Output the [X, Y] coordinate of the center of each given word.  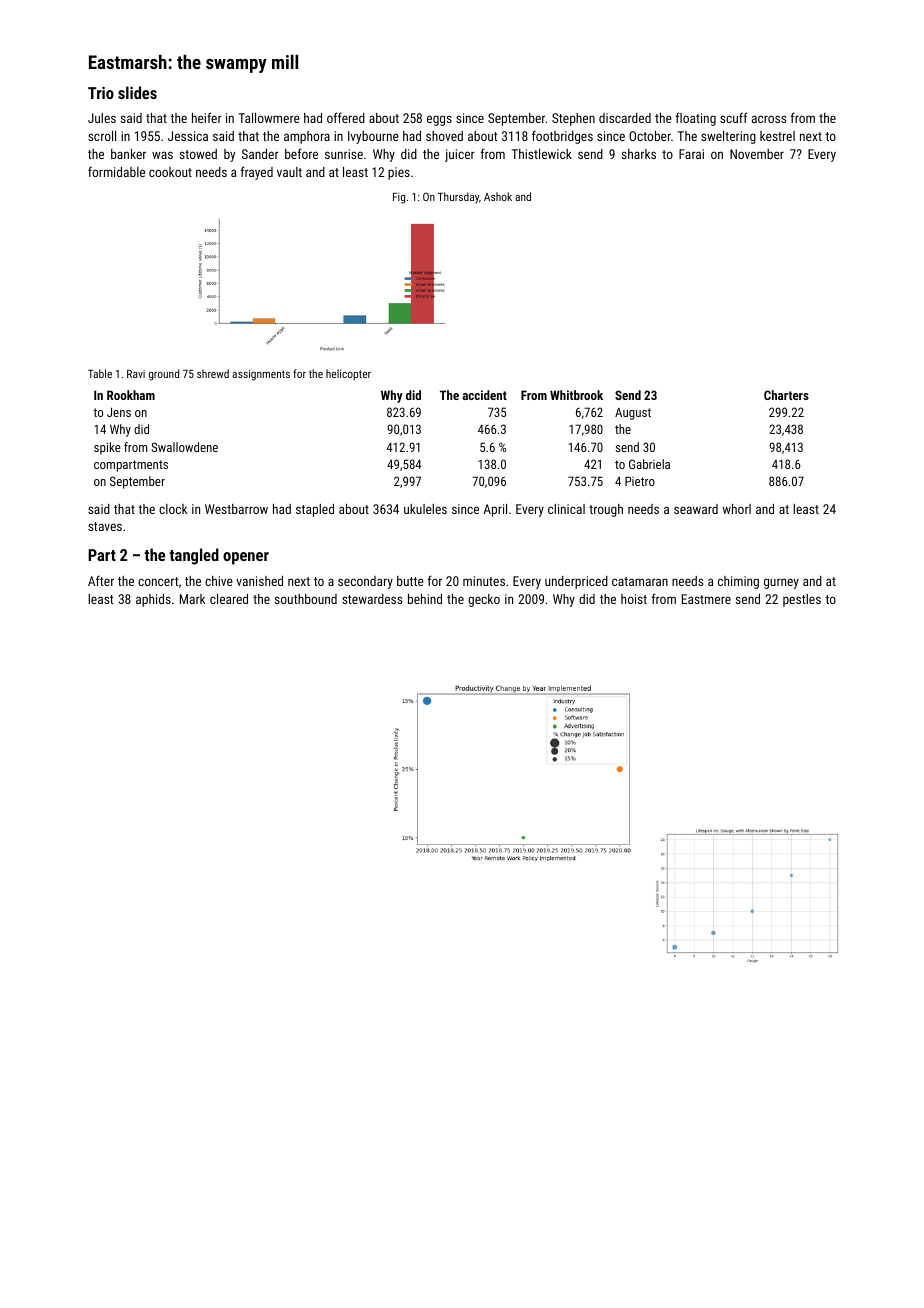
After [101, 580]
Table [100, 373]
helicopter [348, 375]
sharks [639, 154]
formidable [116, 171]
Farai [691, 154]
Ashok [498, 196]
